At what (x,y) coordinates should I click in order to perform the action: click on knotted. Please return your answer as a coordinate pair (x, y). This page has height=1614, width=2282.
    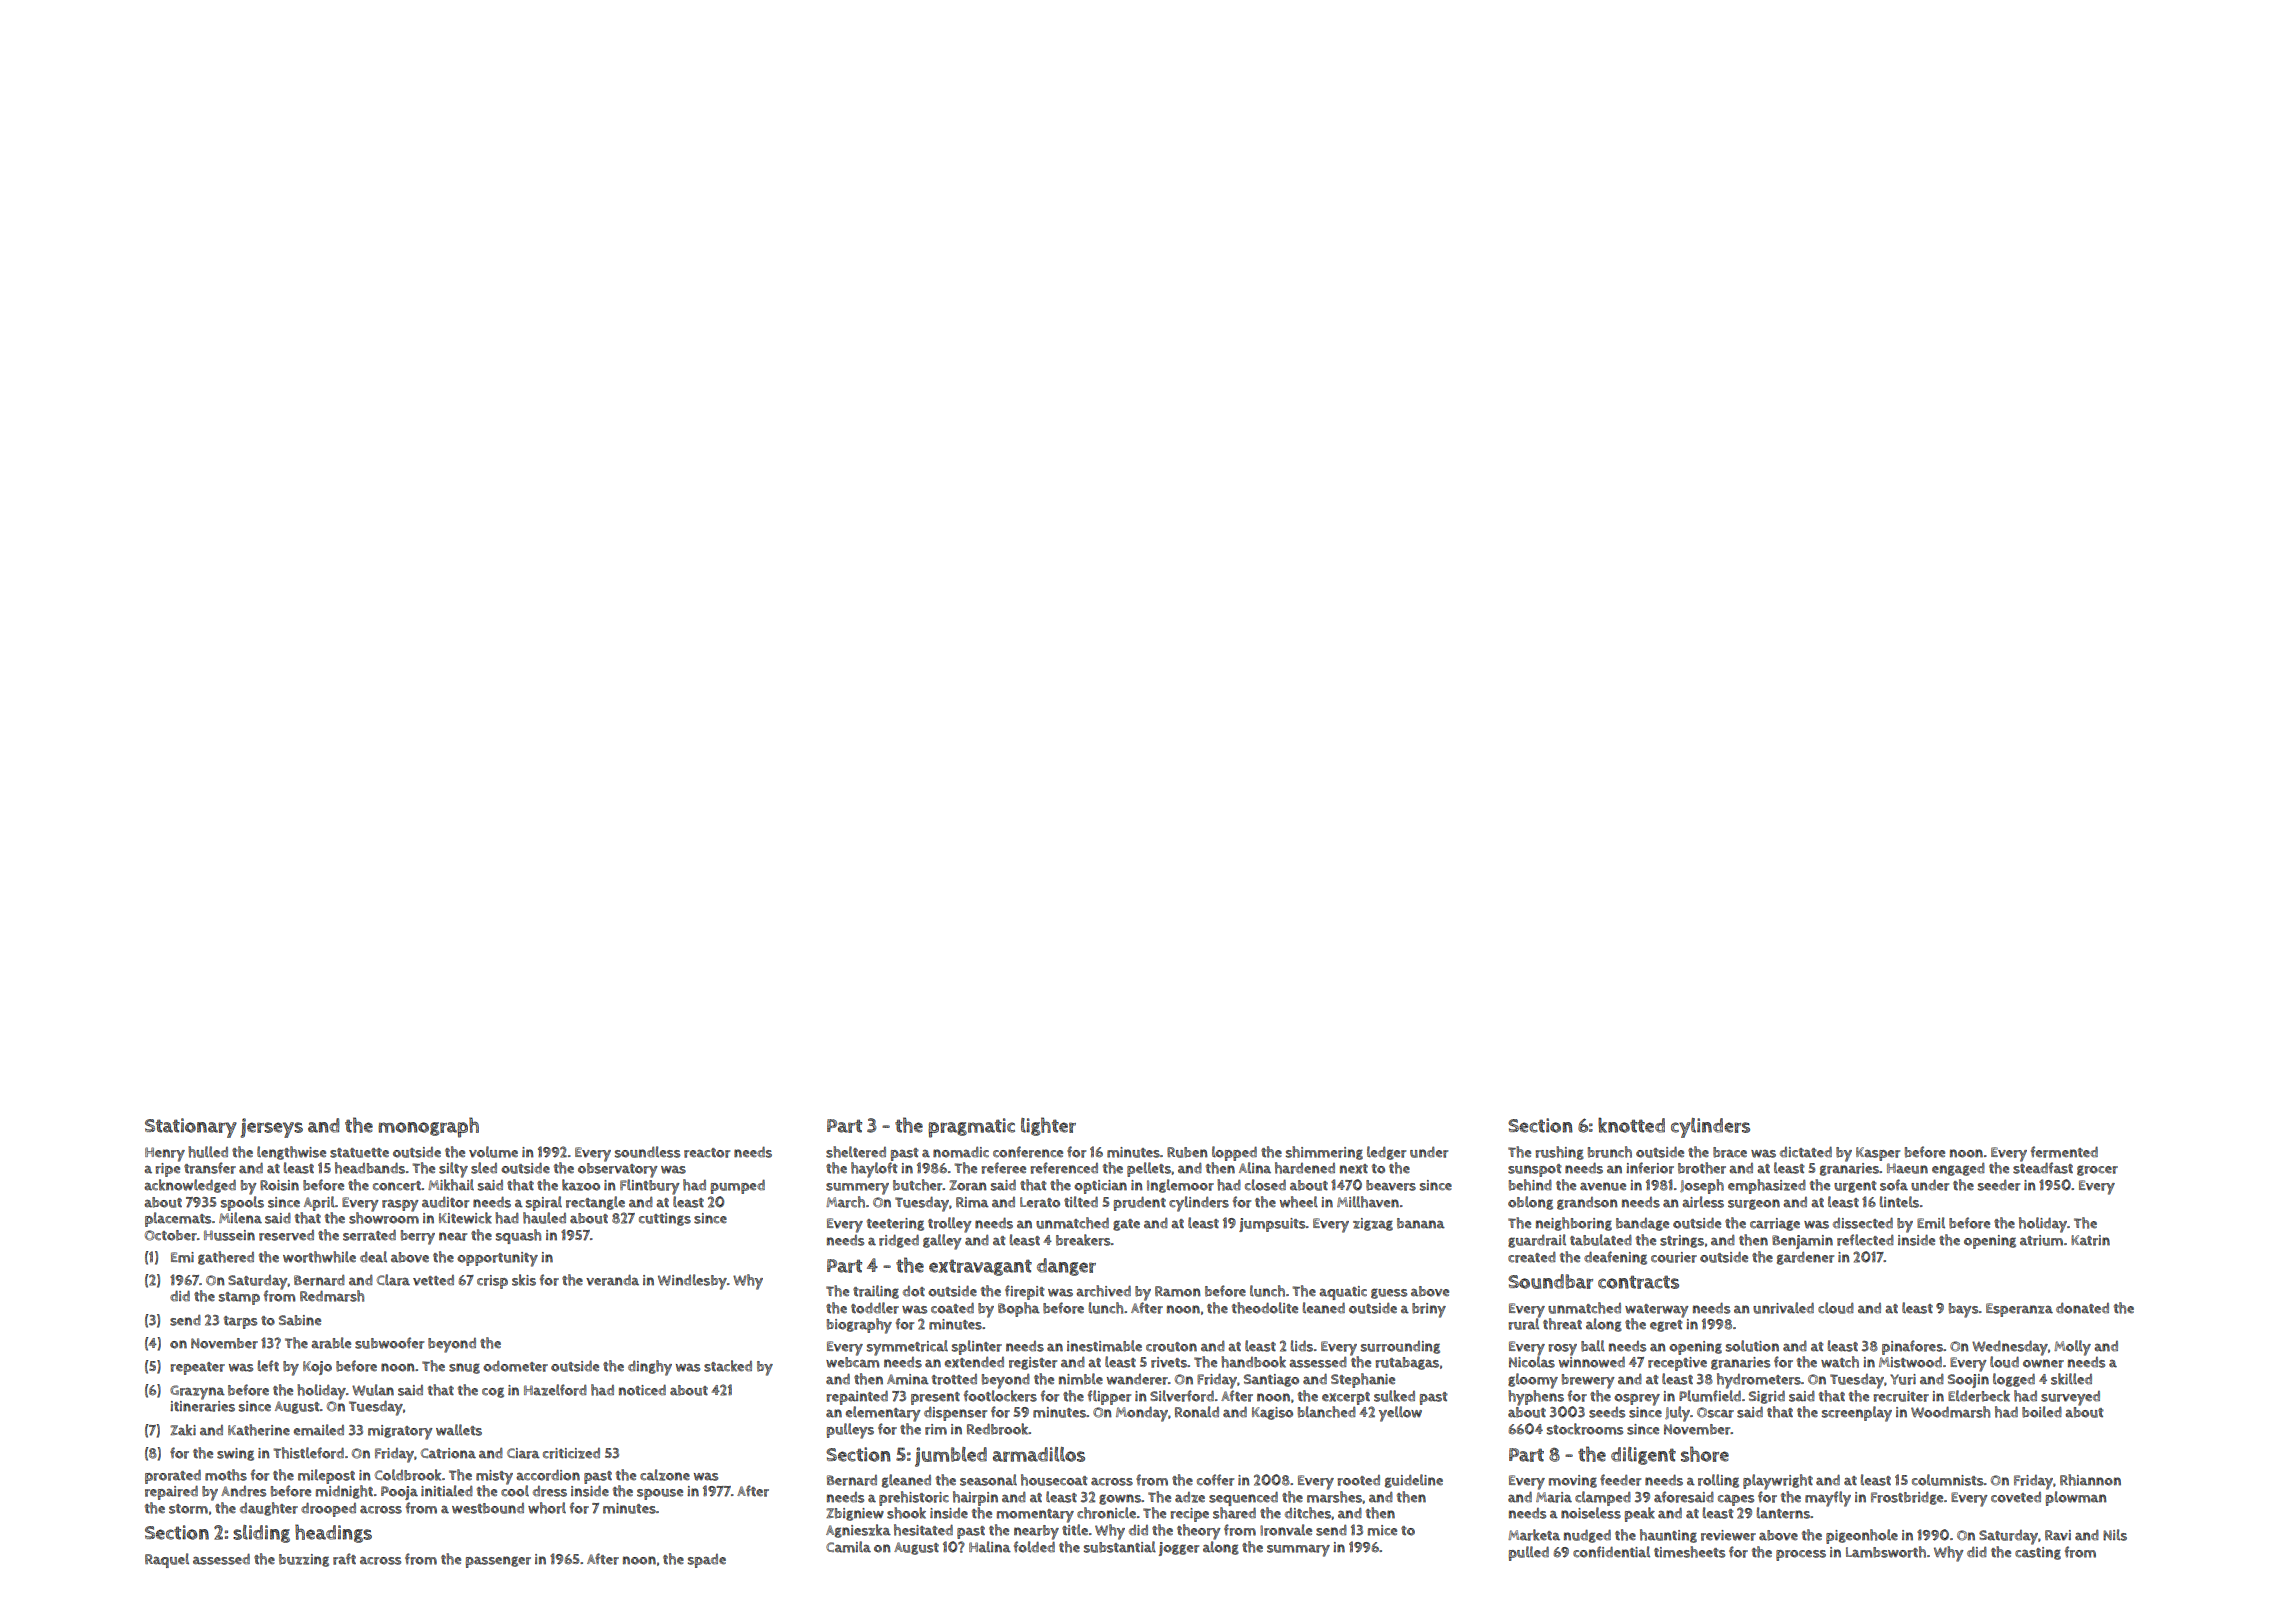
    Looking at the image, I should click on (1631, 1125).
